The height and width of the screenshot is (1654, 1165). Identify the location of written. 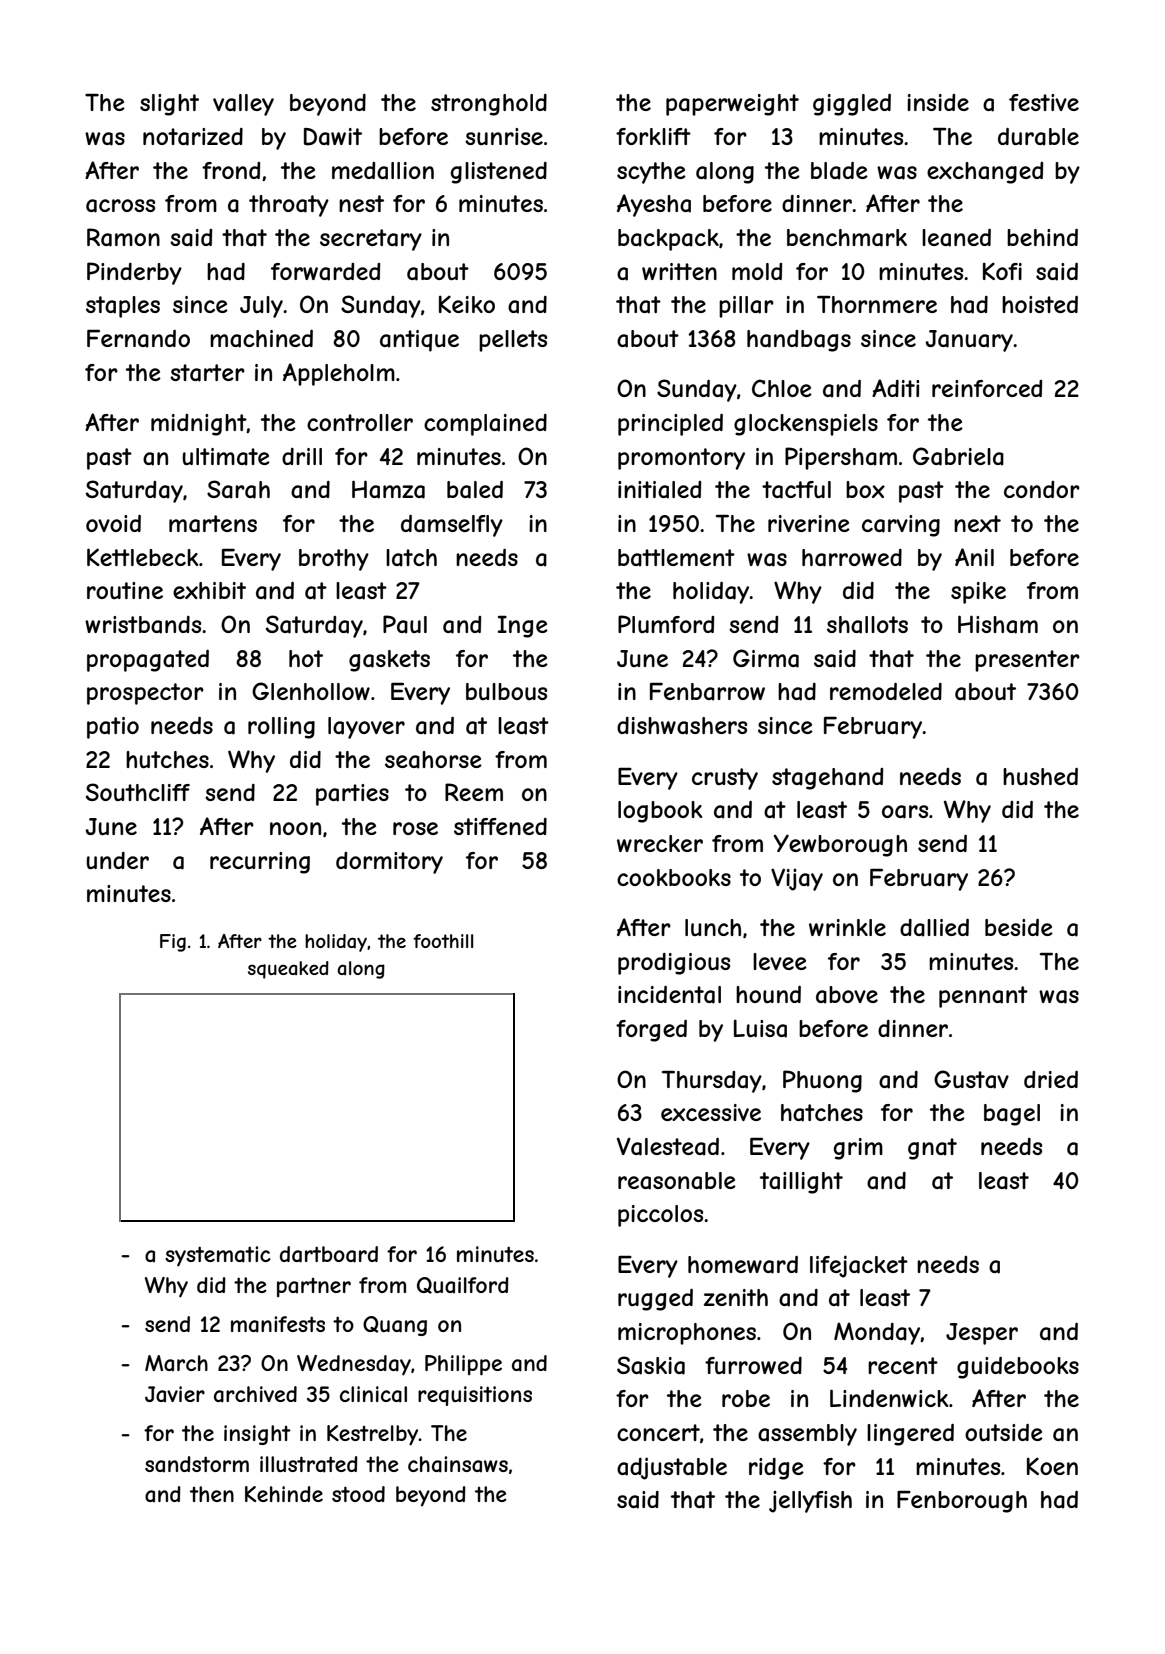
(679, 271).
